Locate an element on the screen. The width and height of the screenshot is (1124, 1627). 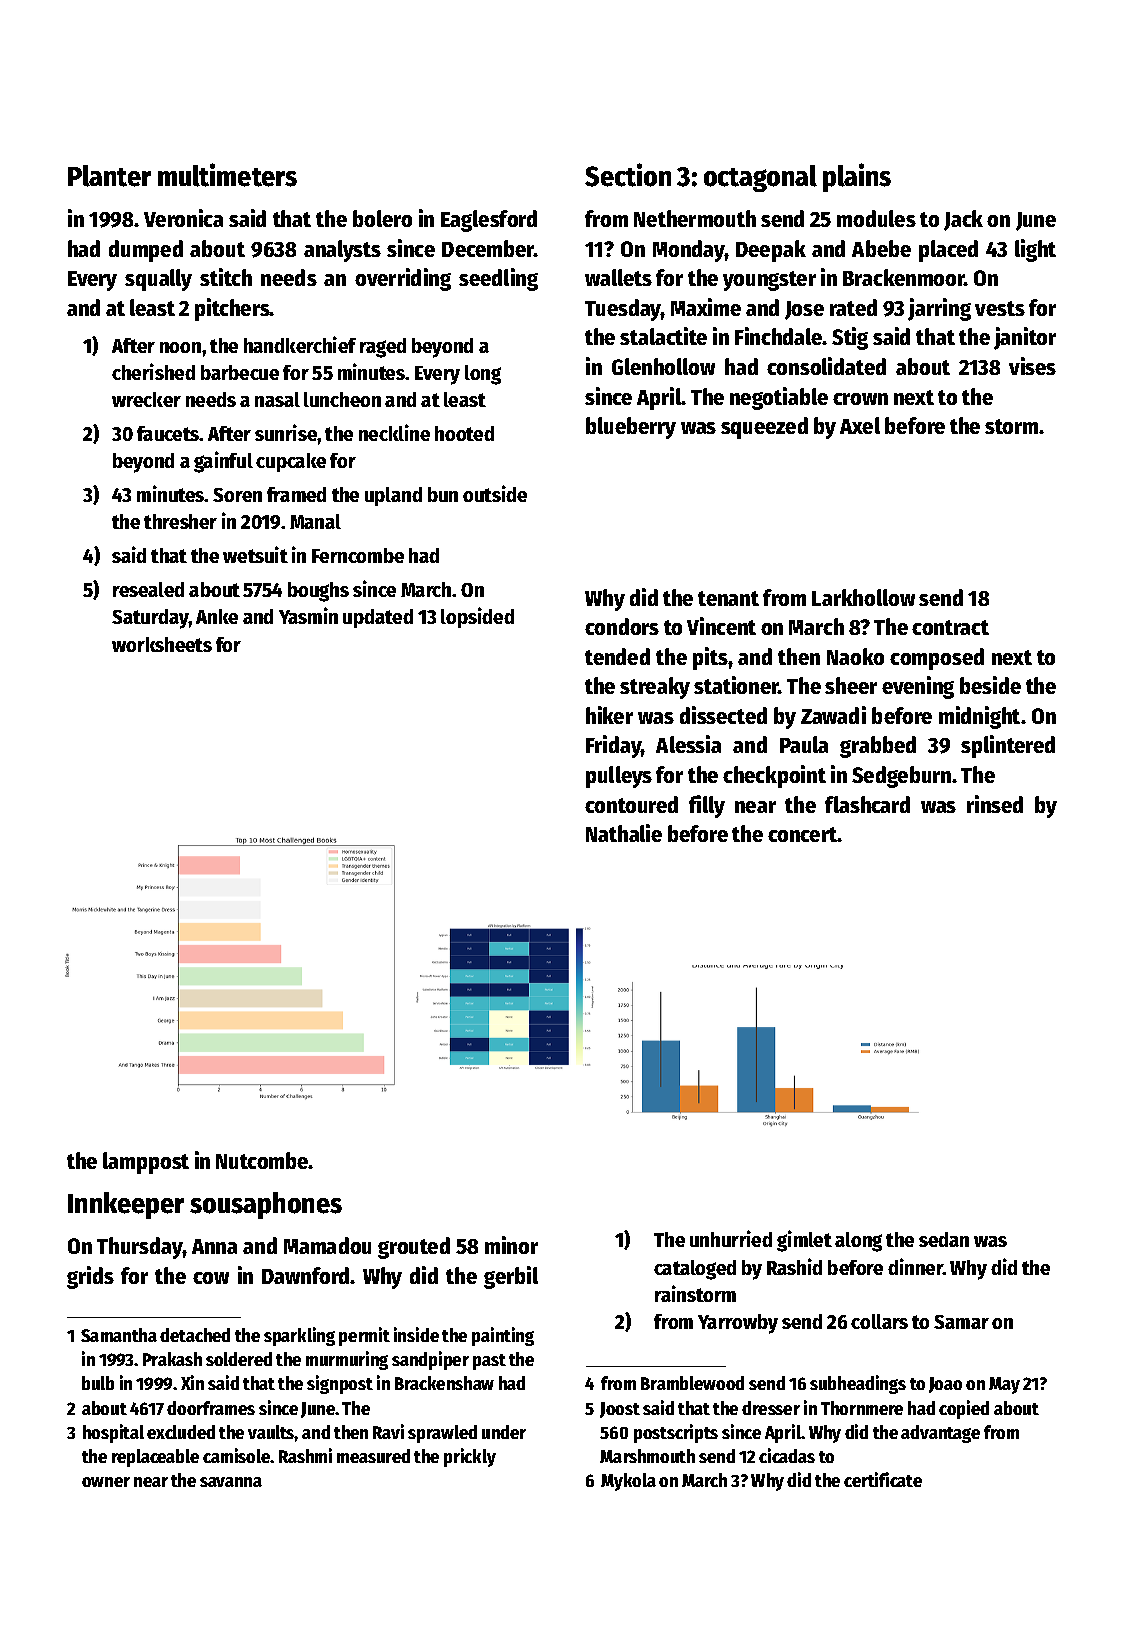
Section is located at coordinates (628, 175).
